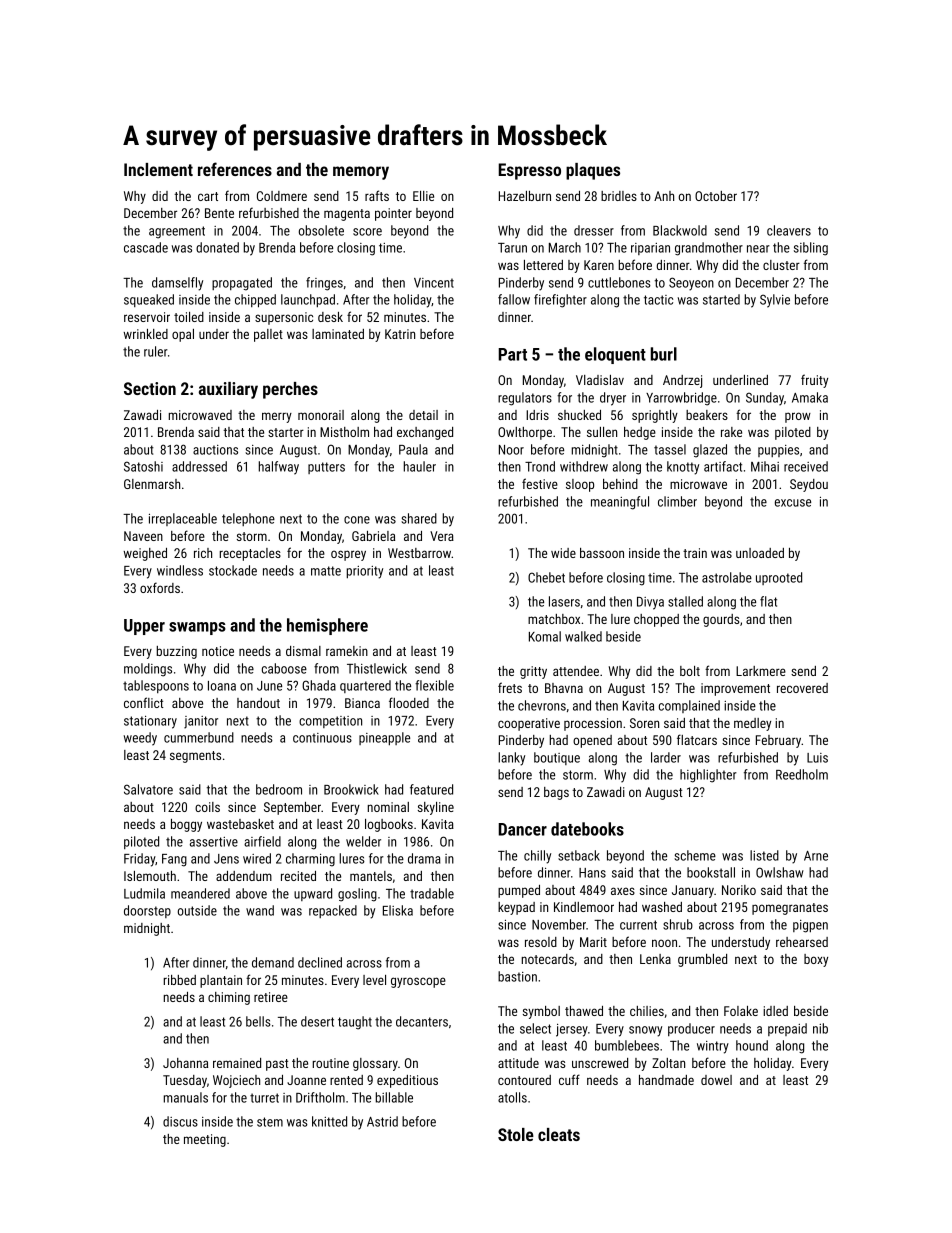 This image has height=1233, width=952. I want to click on frets, so click(510, 687).
